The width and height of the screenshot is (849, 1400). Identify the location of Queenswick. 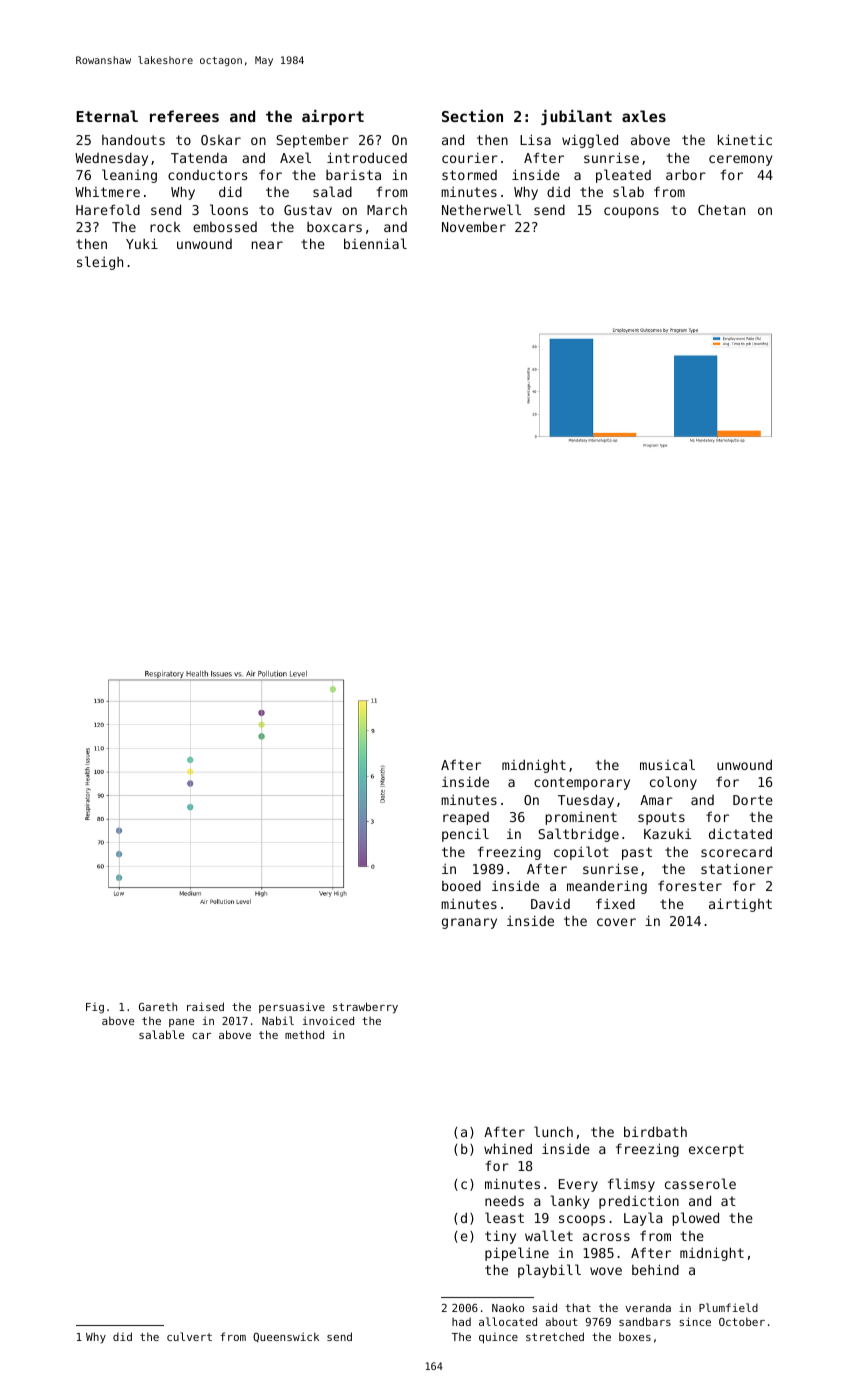
(286, 1337).
